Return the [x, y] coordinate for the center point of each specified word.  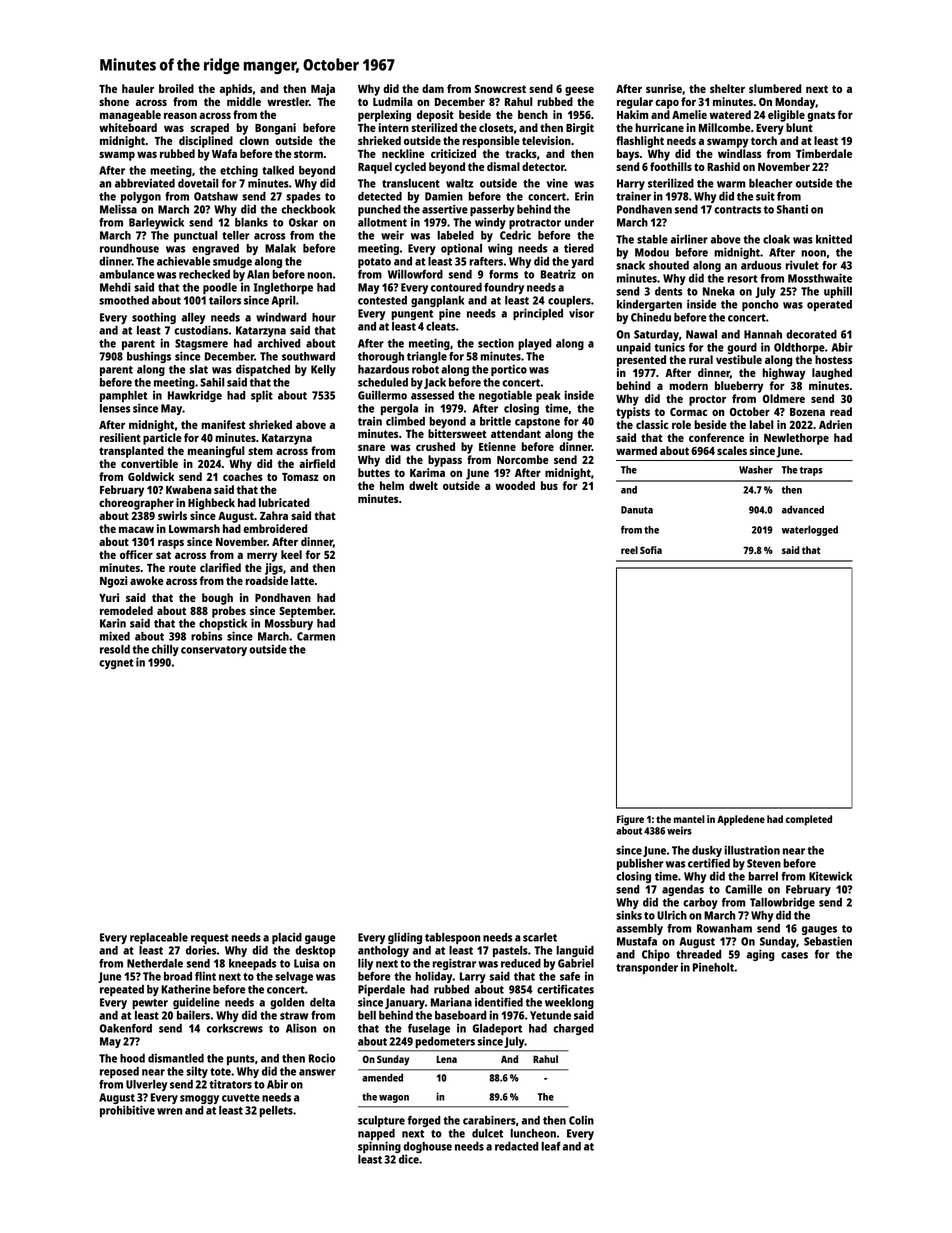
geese [579, 91]
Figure [630, 820]
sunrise [664, 88]
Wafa [224, 153]
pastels [510, 951]
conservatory [214, 651]
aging [761, 955]
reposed [119, 1072]
